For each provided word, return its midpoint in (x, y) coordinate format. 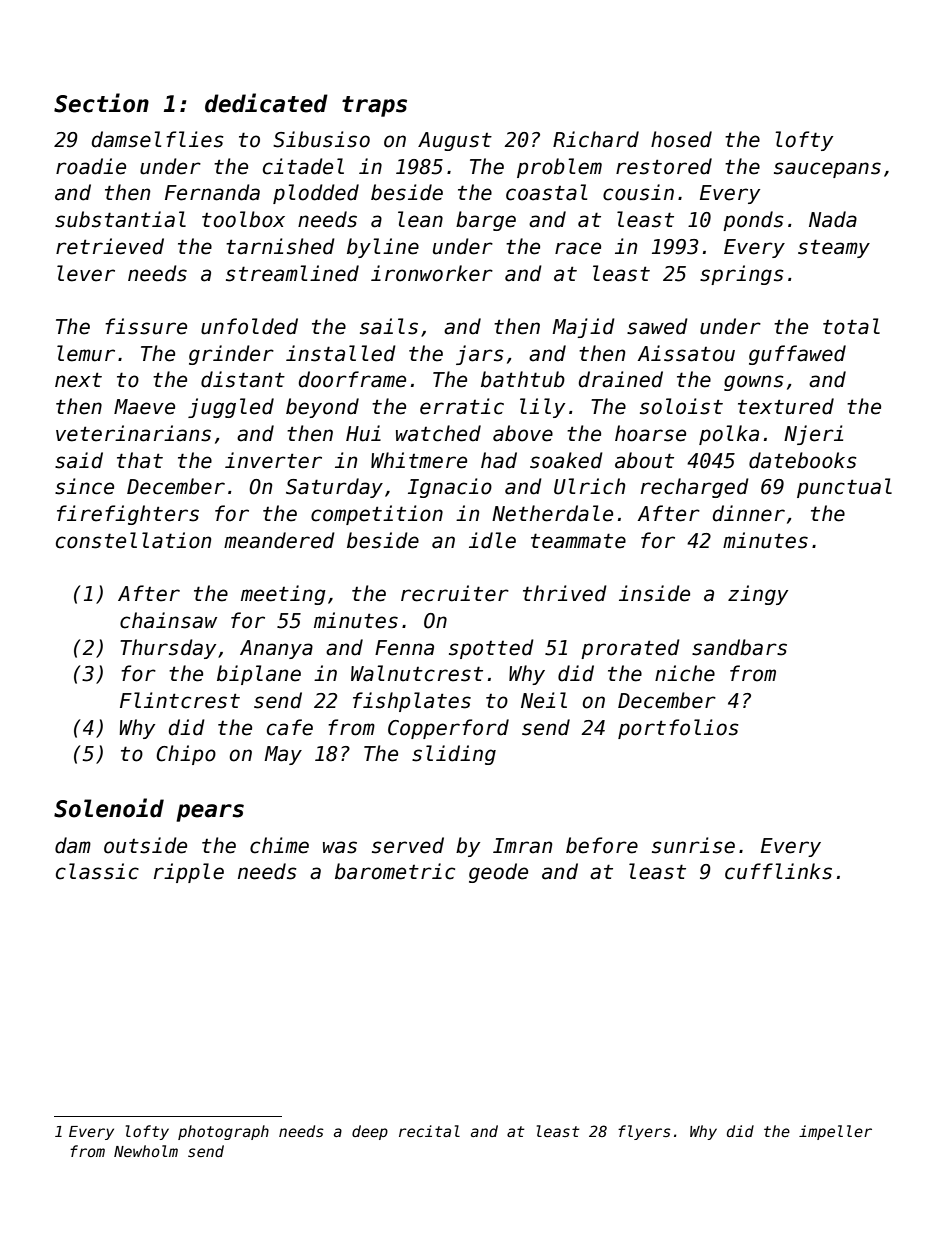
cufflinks (778, 871)
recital (429, 1131)
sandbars (739, 647)
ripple (189, 873)
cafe (290, 727)
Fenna (404, 648)
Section (101, 103)
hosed (681, 139)
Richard (596, 139)
